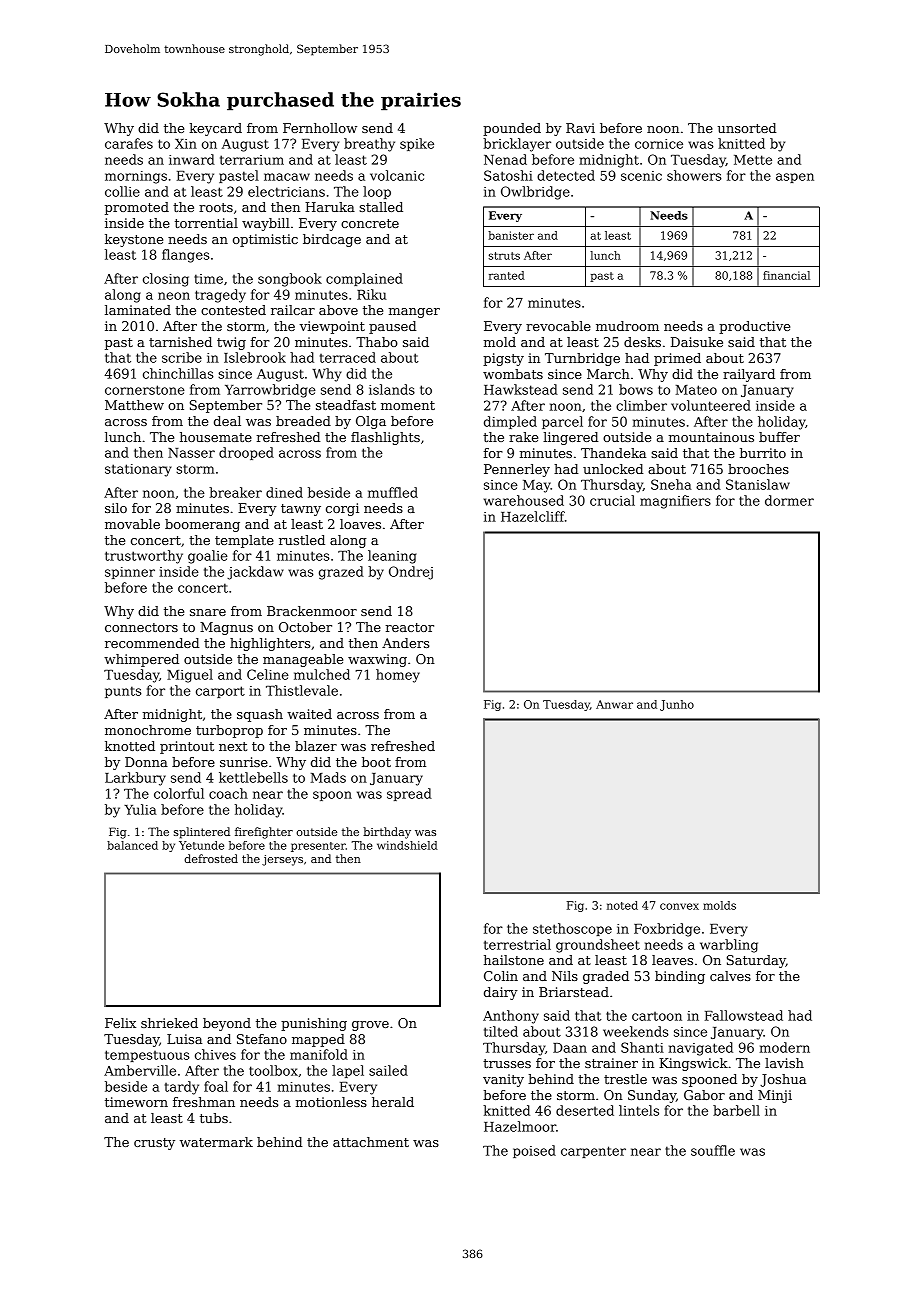 Image resolution: width=924 pixels, height=1308 pixels. I want to click on keycard, so click(216, 129).
